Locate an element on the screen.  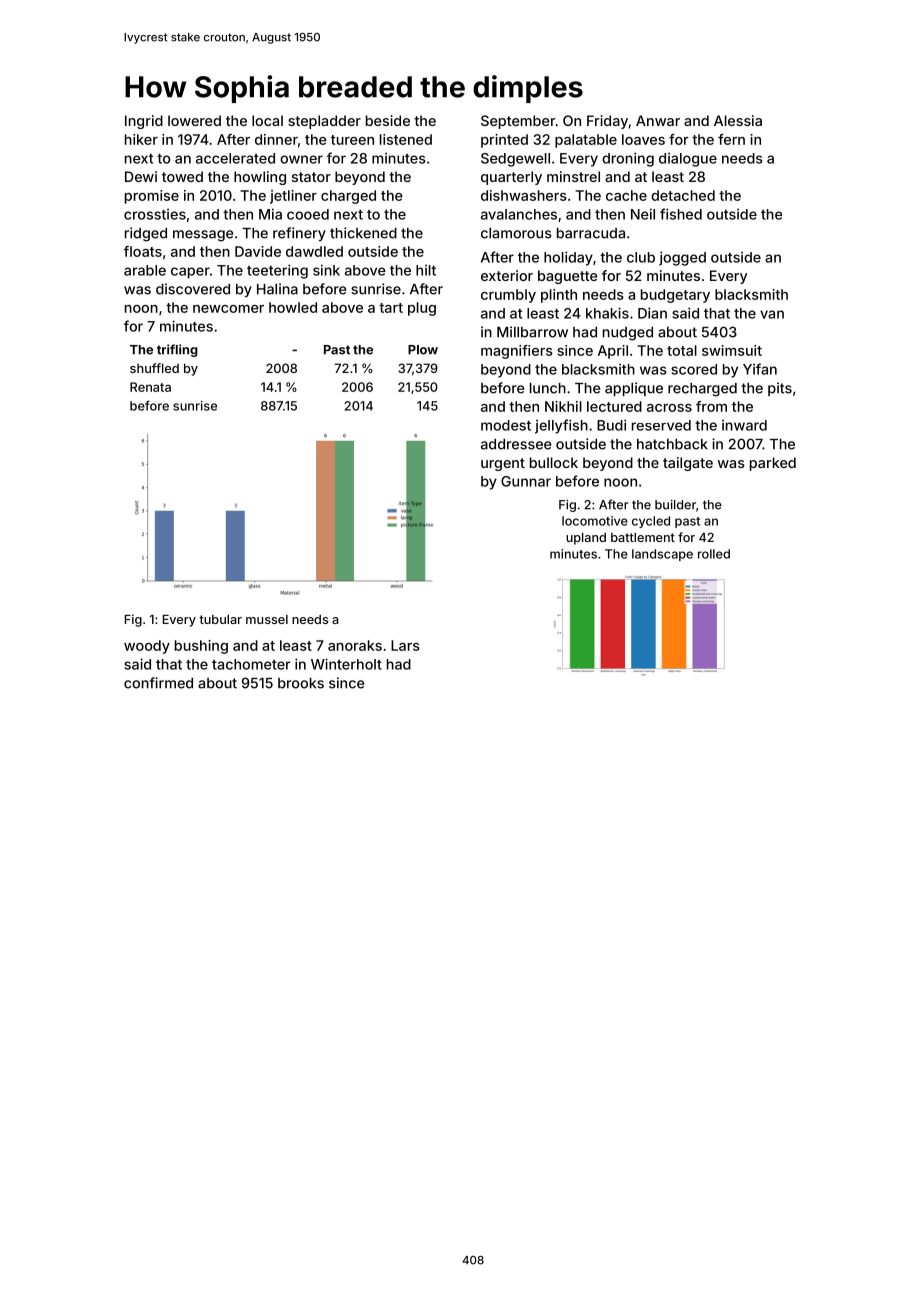
rolled is located at coordinates (714, 554).
